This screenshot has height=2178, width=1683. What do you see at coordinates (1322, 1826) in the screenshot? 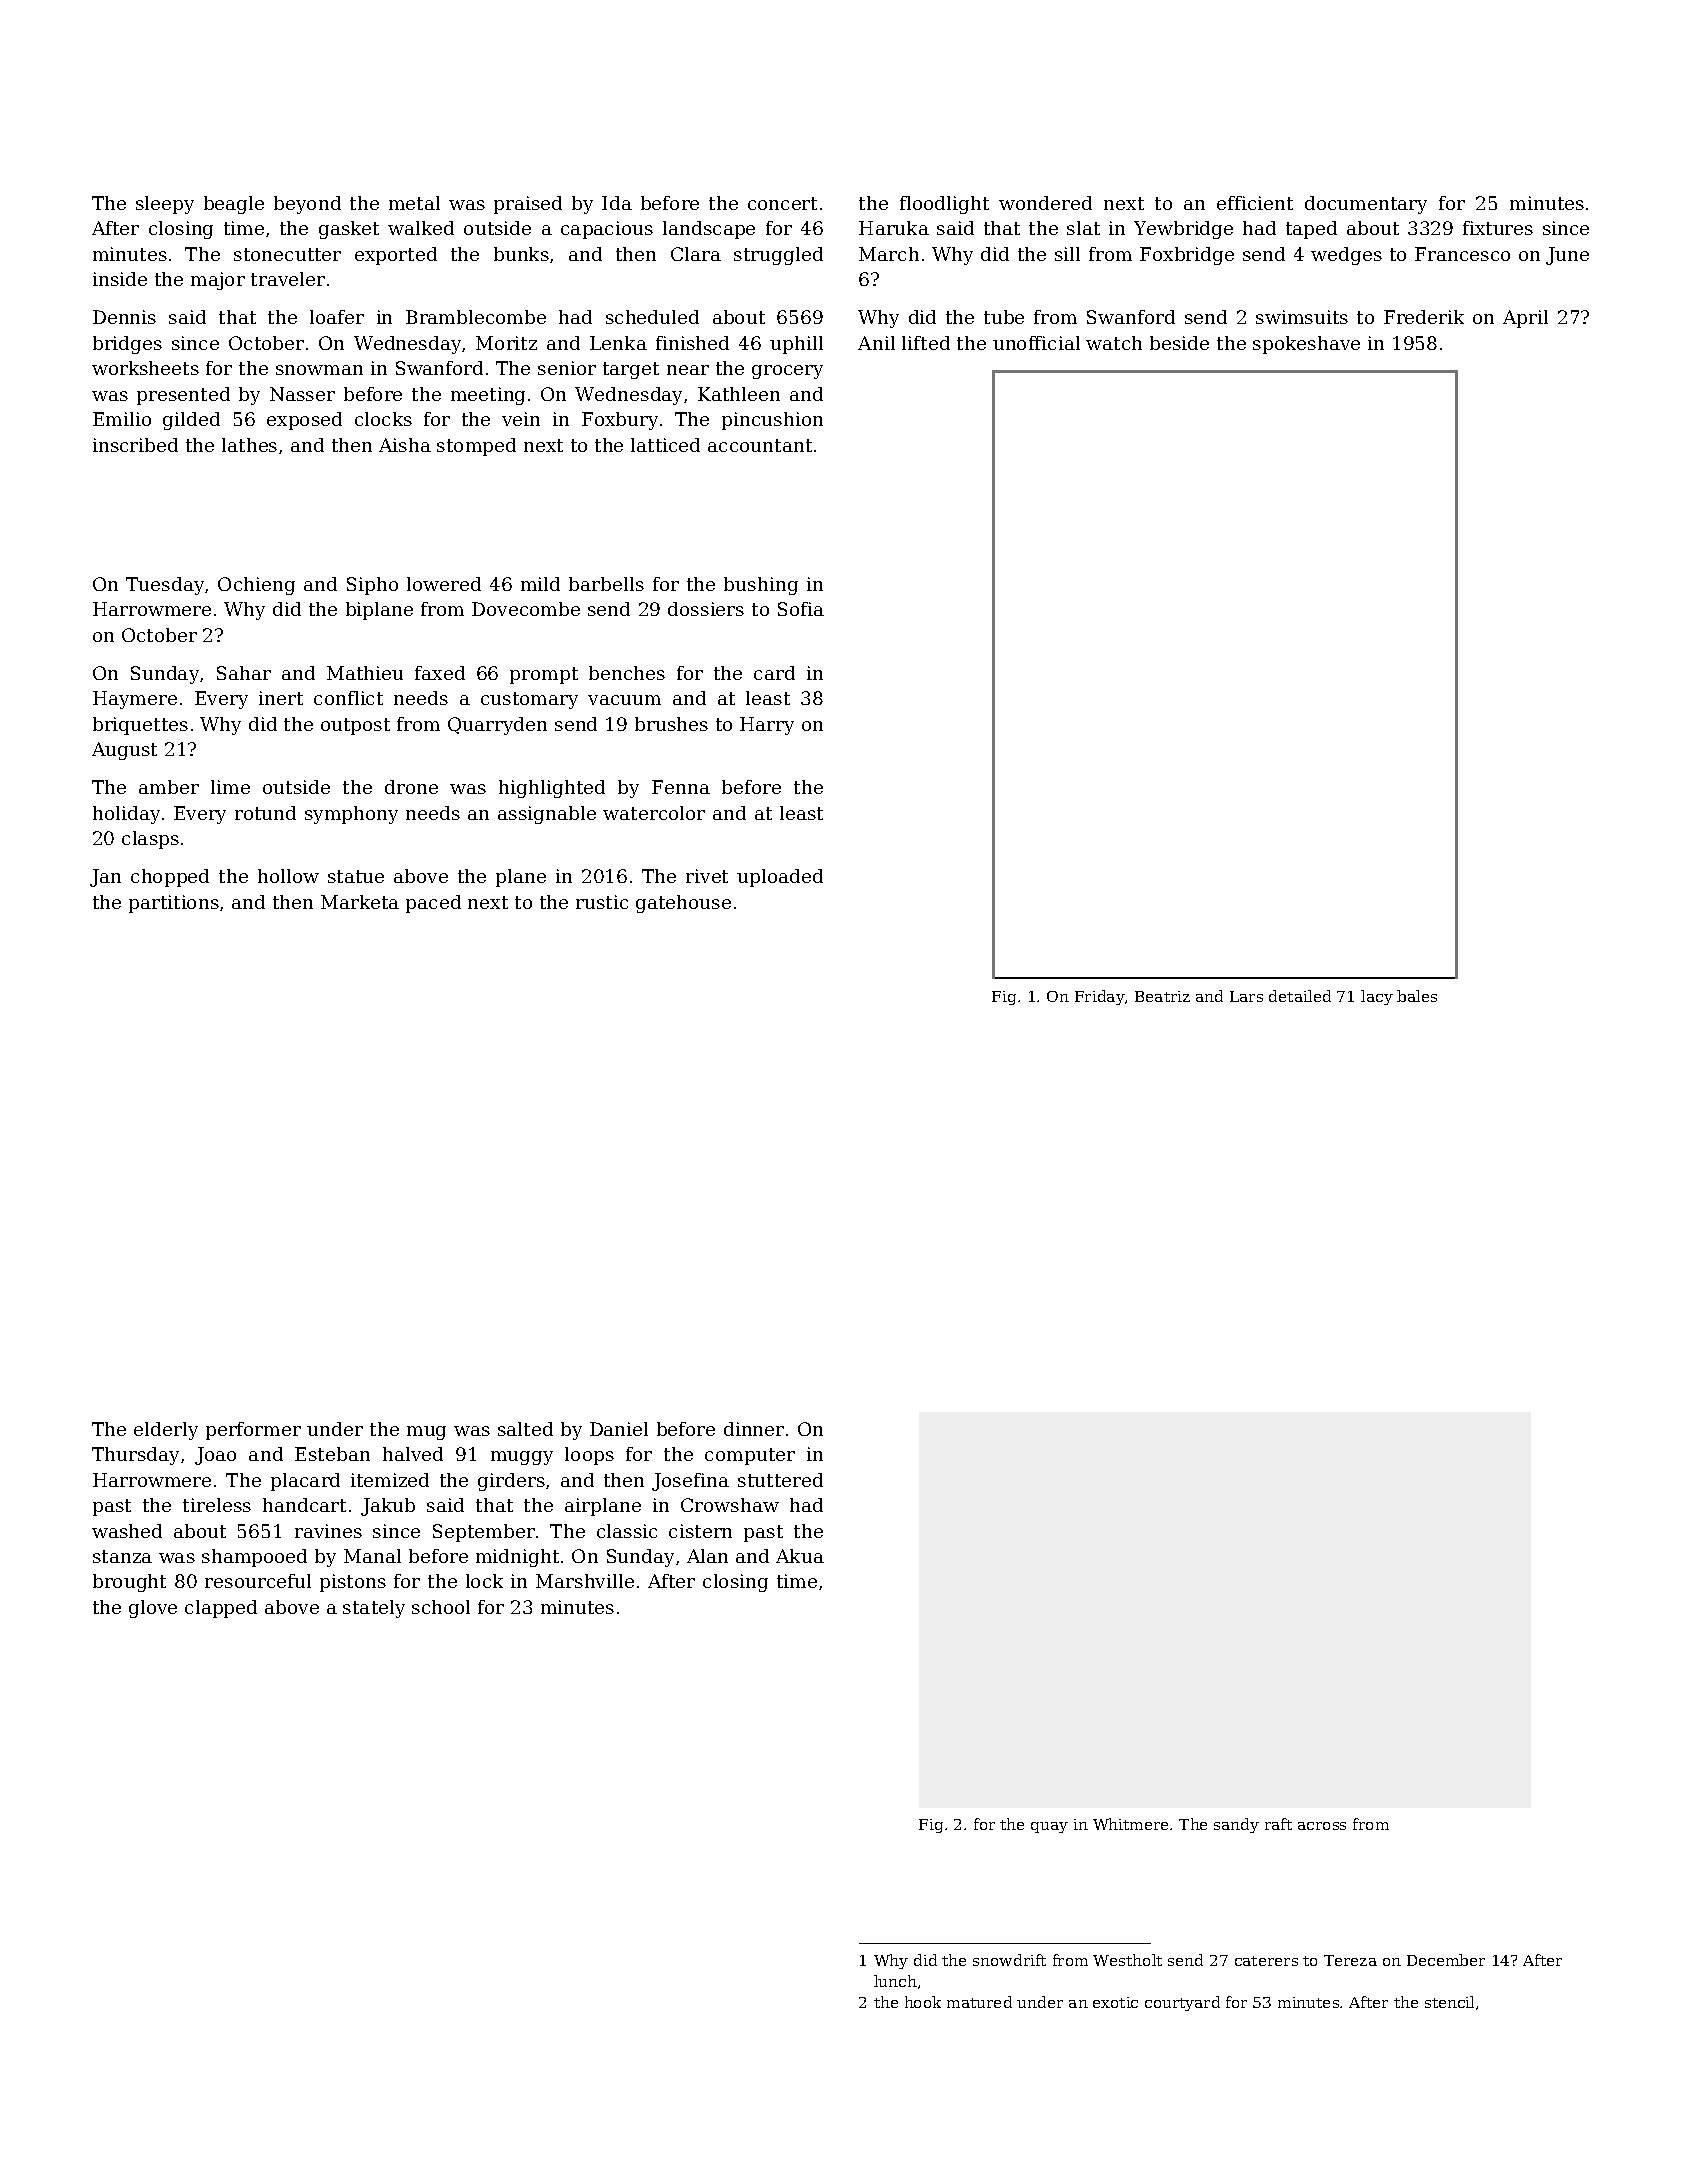
I see `across` at bounding box center [1322, 1826].
